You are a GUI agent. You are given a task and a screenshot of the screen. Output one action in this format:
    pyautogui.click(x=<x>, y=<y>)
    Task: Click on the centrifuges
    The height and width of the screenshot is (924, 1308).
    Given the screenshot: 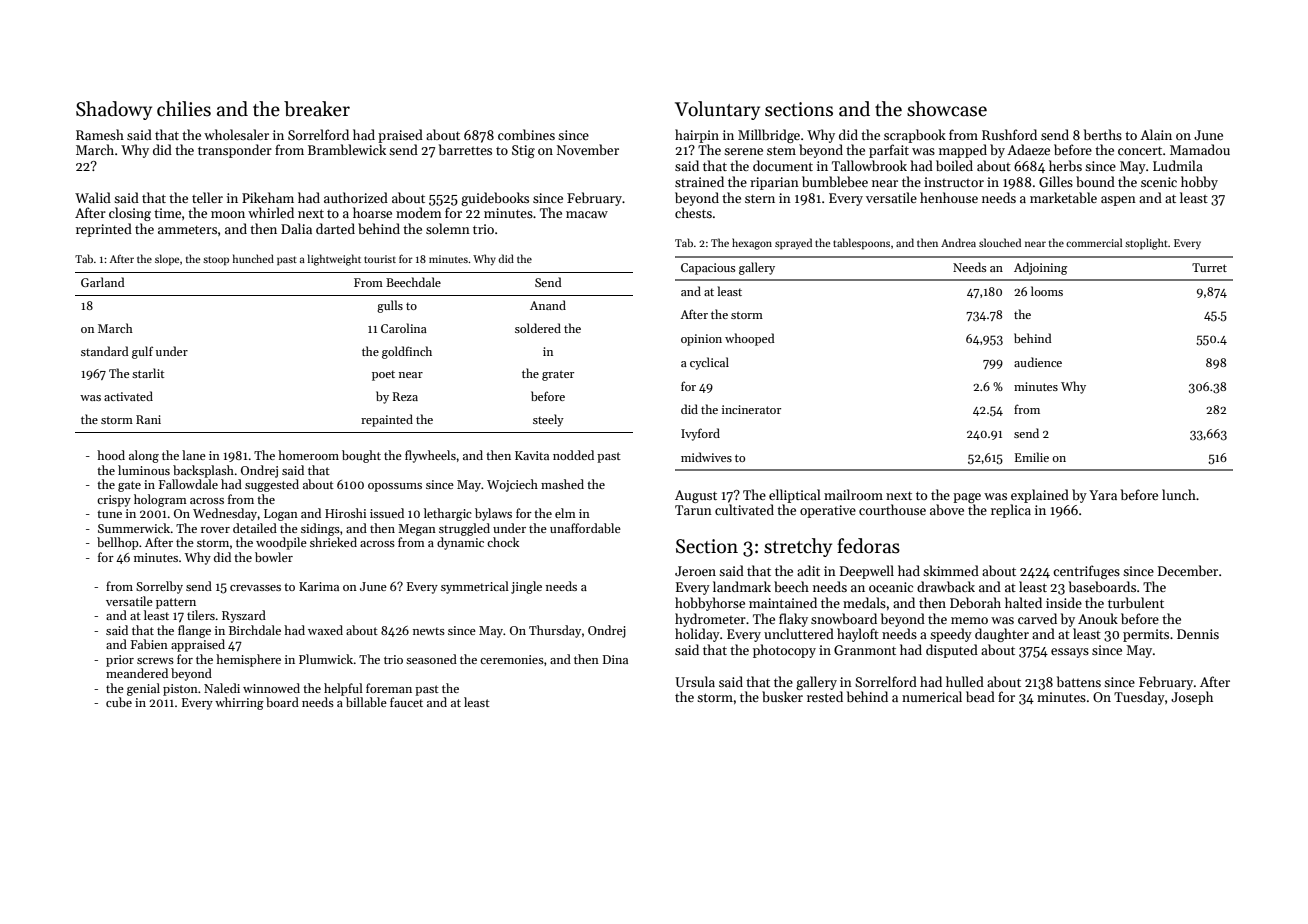 What is the action you would take?
    pyautogui.click(x=1086, y=572)
